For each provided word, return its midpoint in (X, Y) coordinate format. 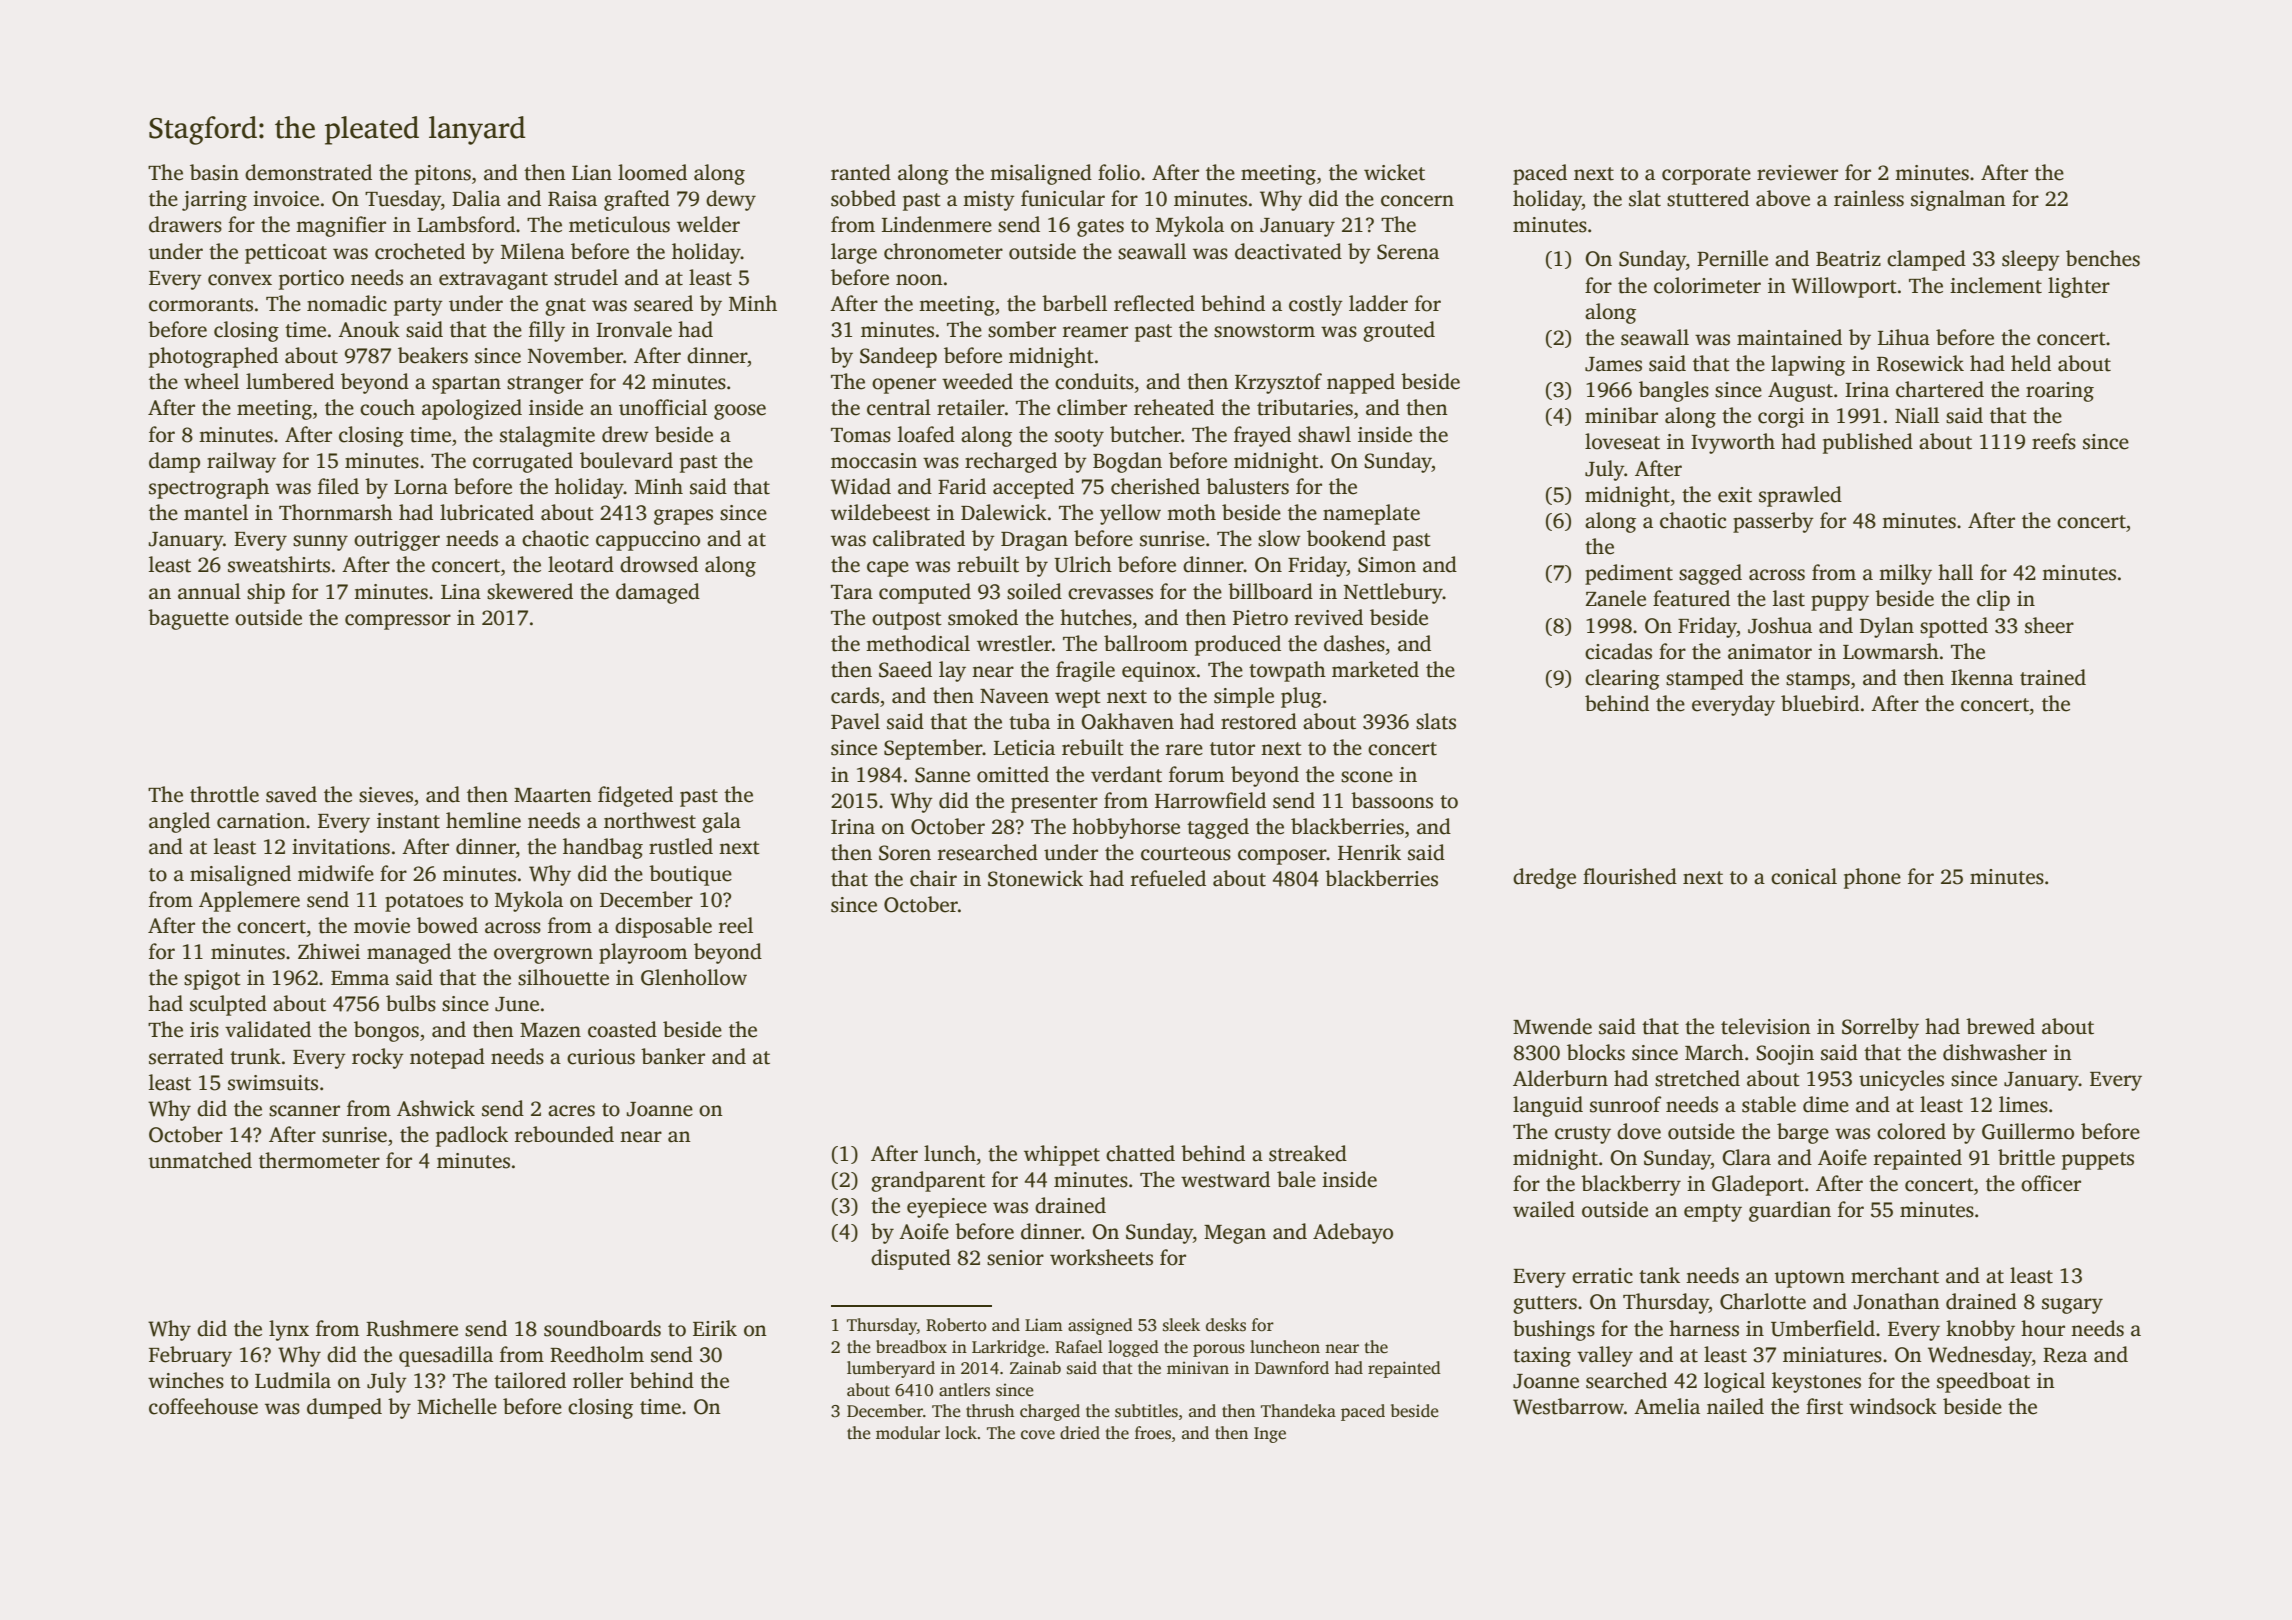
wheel (211, 381)
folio (1119, 172)
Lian (592, 173)
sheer (2049, 625)
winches (186, 1380)
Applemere (249, 901)
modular (908, 1433)
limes (2023, 1104)
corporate (1706, 176)
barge (1803, 1133)
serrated (186, 1056)
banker (673, 1056)
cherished (1155, 486)
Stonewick (1035, 878)
